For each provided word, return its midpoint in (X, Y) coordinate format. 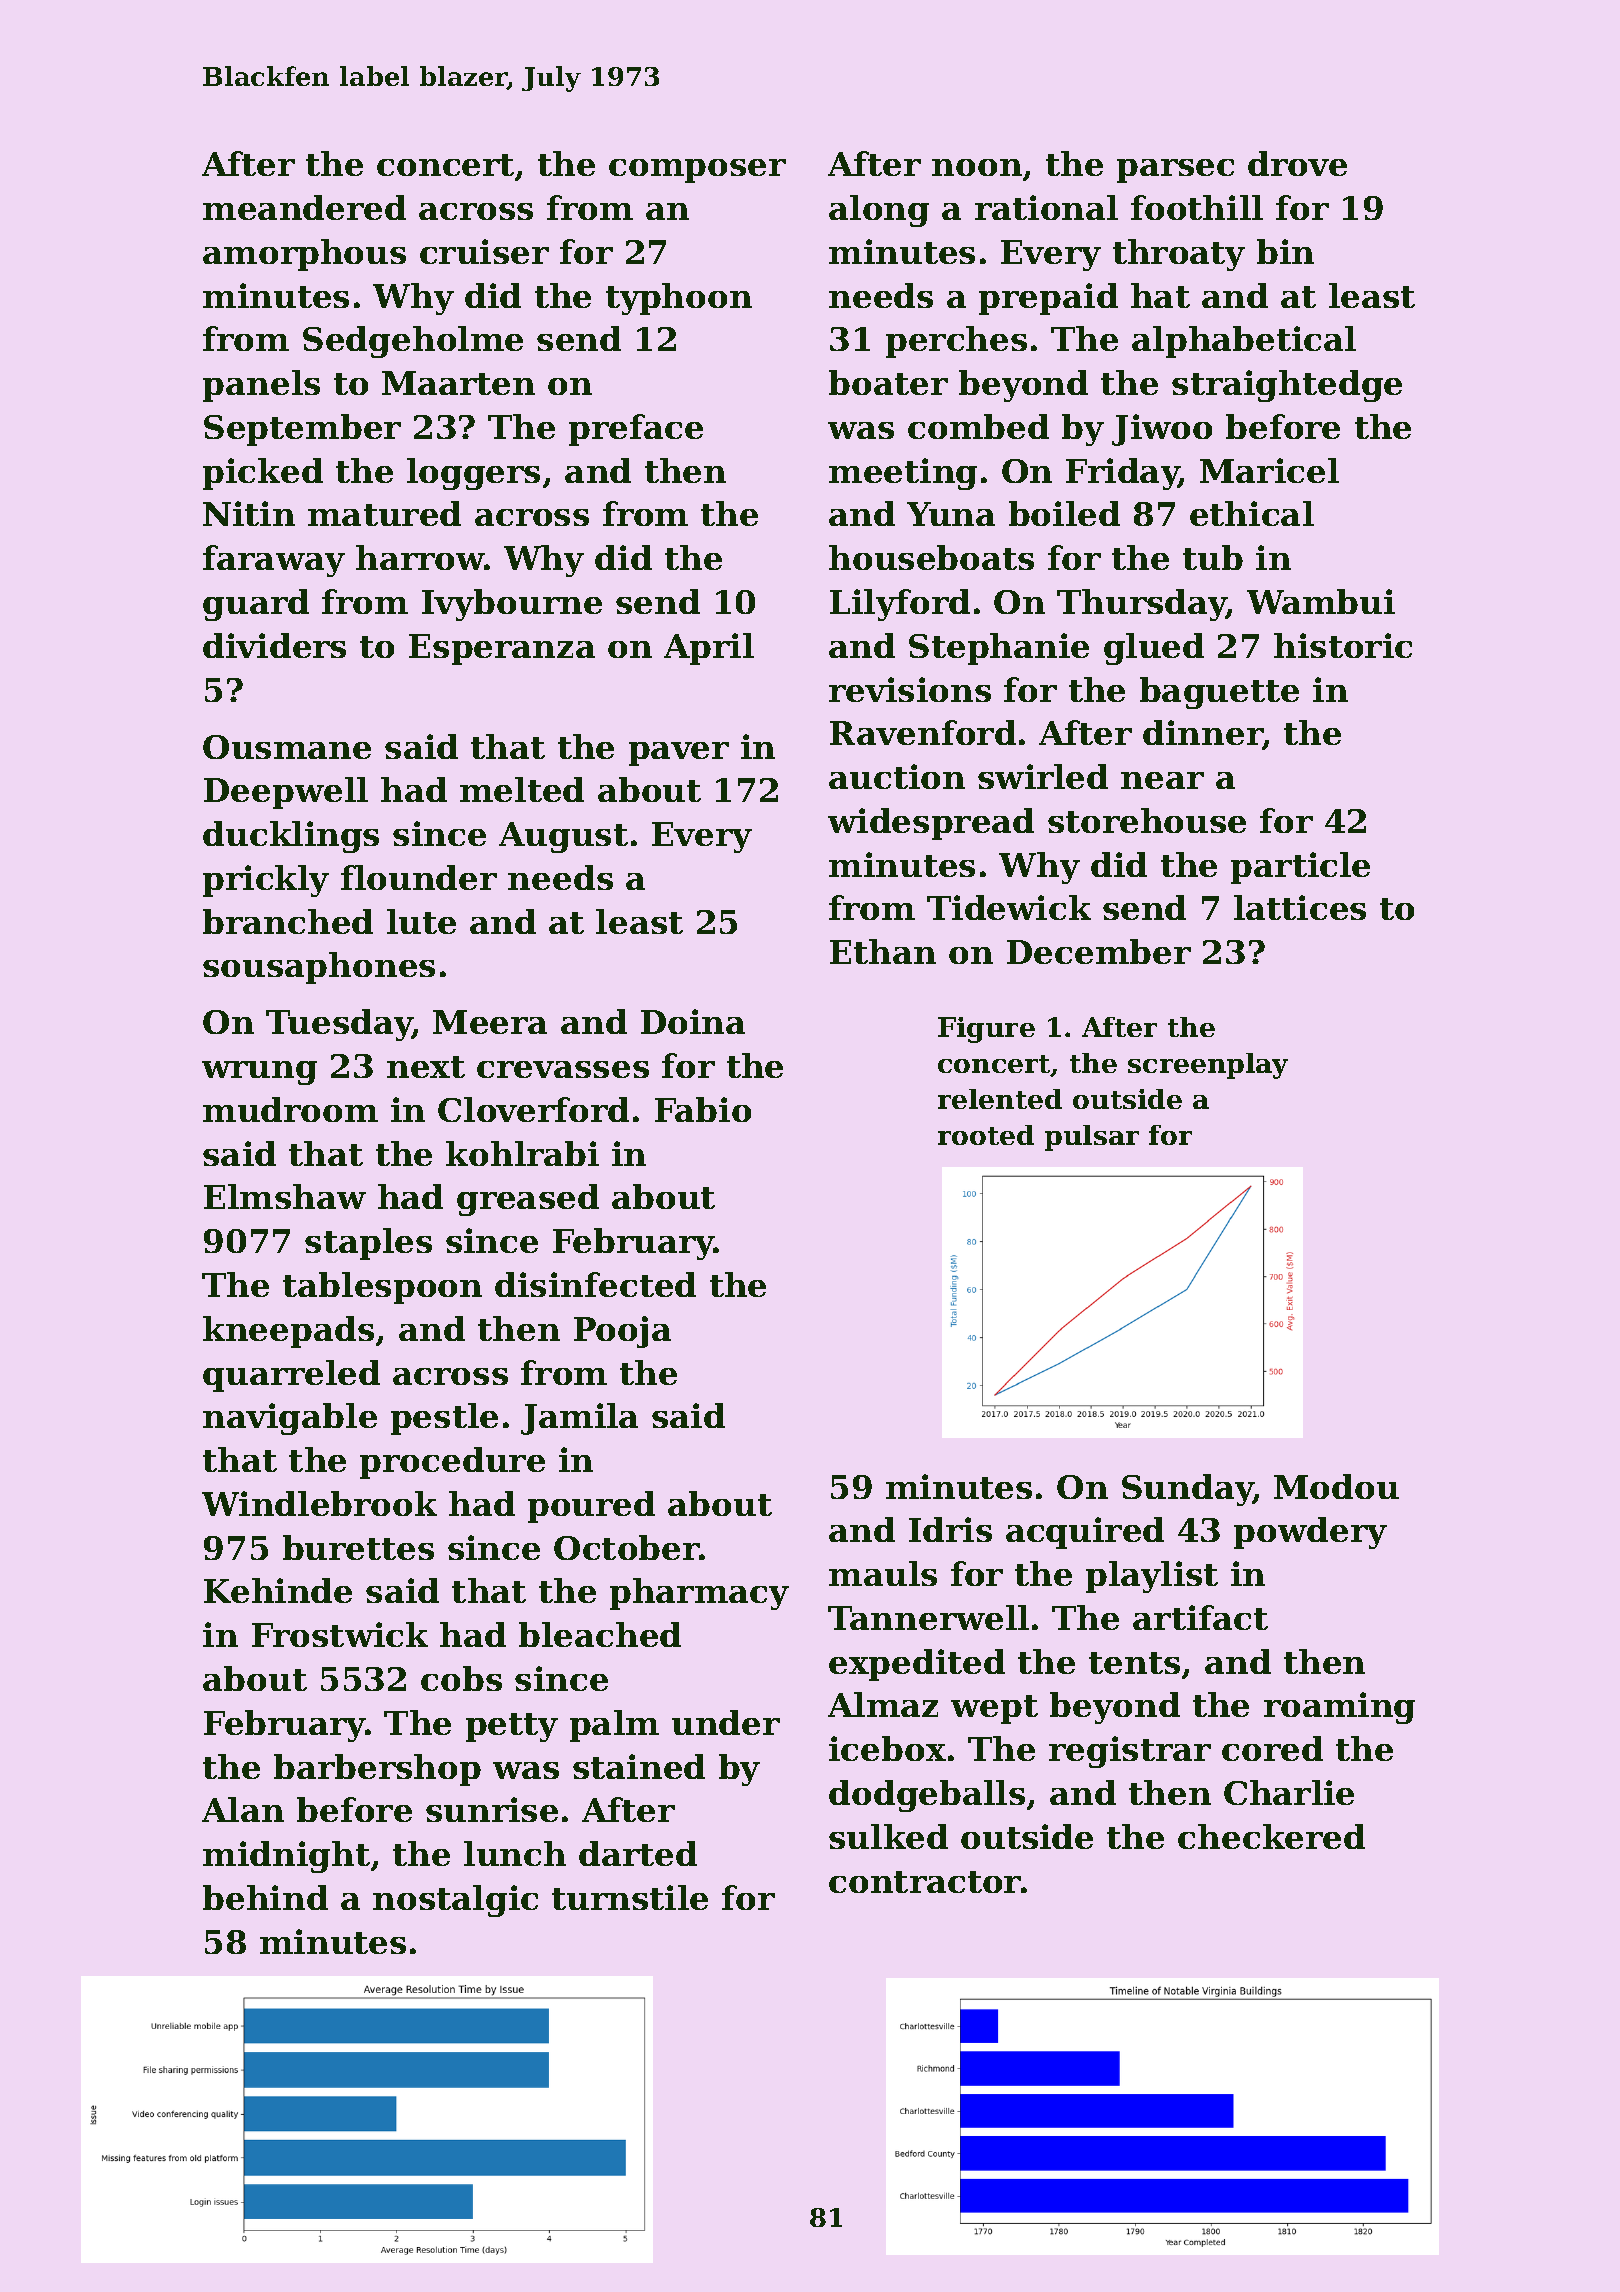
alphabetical (1244, 342)
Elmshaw (285, 1196)
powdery (1310, 1533)
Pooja (622, 1332)
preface (636, 430)
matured (384, 513)
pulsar (1092, 1138)
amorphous (304, 255)
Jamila (579, 1419)
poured (591, 1507)
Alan (243, 1809)
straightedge (1287, 386)
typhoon (679, 299)
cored (1272, 1748)
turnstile (630, 1897)
